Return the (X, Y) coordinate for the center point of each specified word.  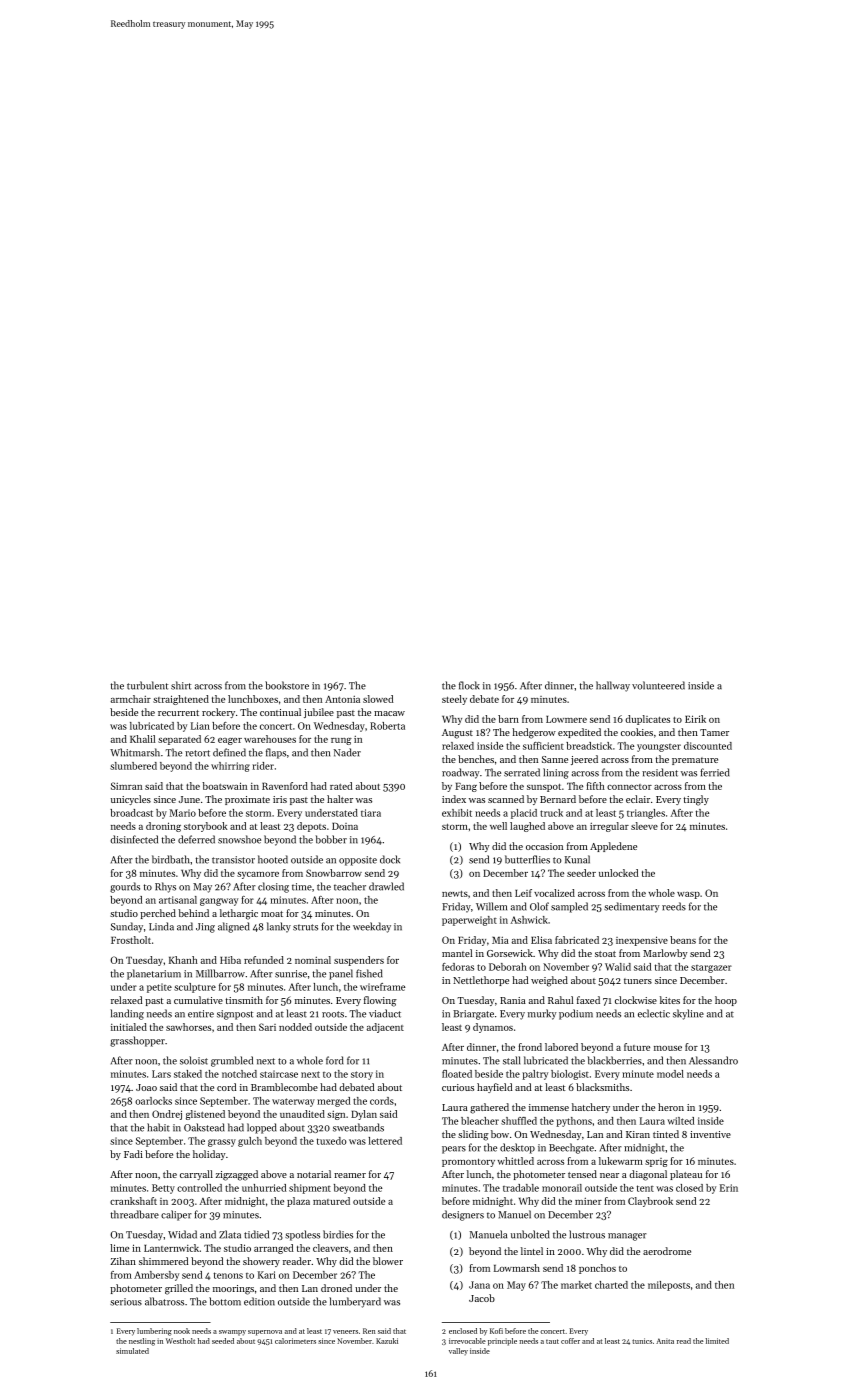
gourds (125, 887)
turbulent (147, 685)
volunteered (658, 685)
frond (530, 1047)
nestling (142, 1342)
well (498, 826)
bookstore (287, 685)
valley (458, 1351)
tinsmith (244, 1000)
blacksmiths (602, 1087)
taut (552, 1341)
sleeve (644, 826)
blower (388, 1261)
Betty (163, 1189)
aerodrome (667, 1251)
